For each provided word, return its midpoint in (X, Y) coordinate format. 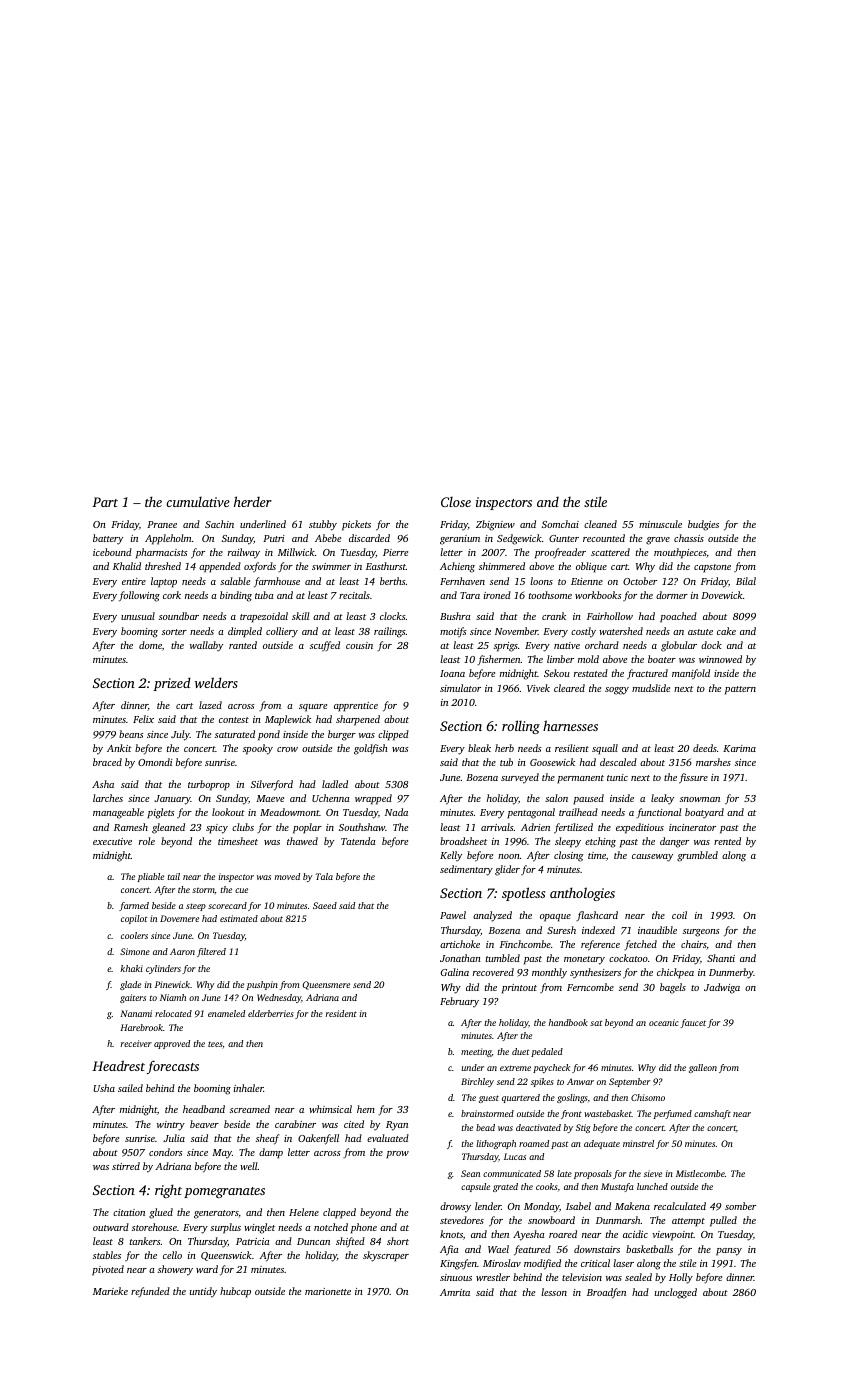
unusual (138, 616)
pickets (356, 525)
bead (485, 1127)
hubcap (235, 1292)
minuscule (660, 524)
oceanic (664, 1022)
